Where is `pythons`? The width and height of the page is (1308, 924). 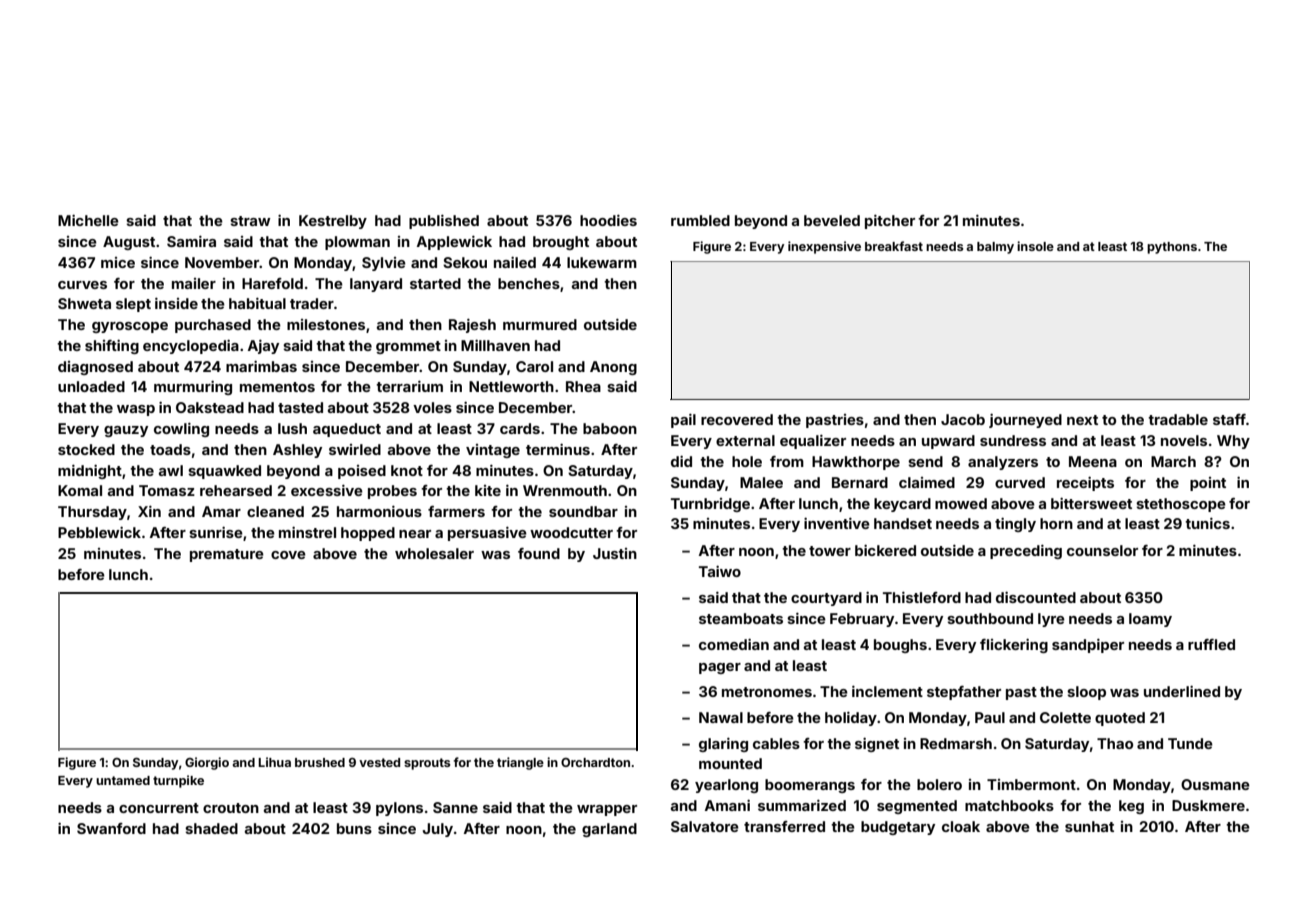
pythons is located at coordinates (1172, 248).
